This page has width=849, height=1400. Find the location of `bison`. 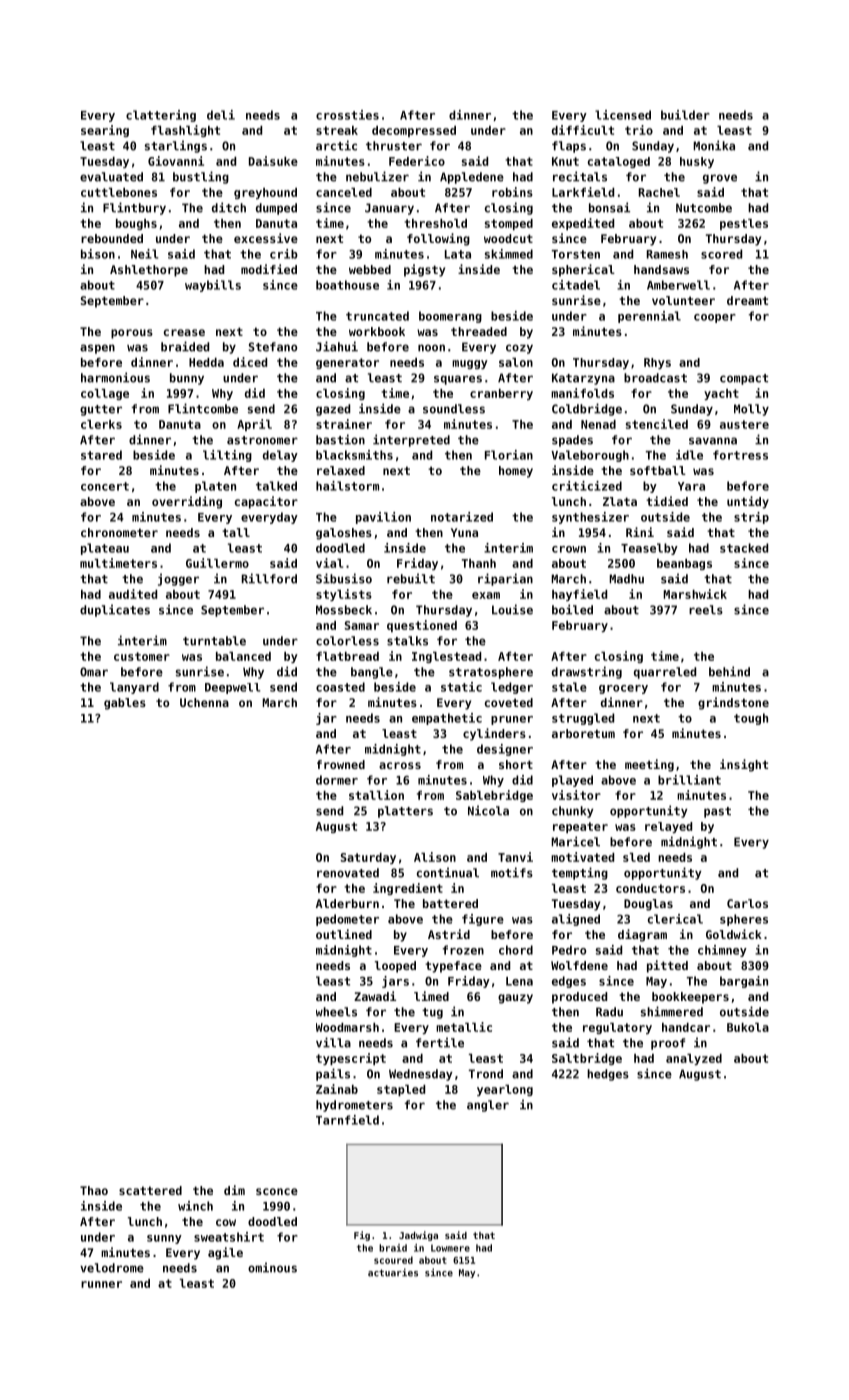

bison is located at coordinates (98, 254).
